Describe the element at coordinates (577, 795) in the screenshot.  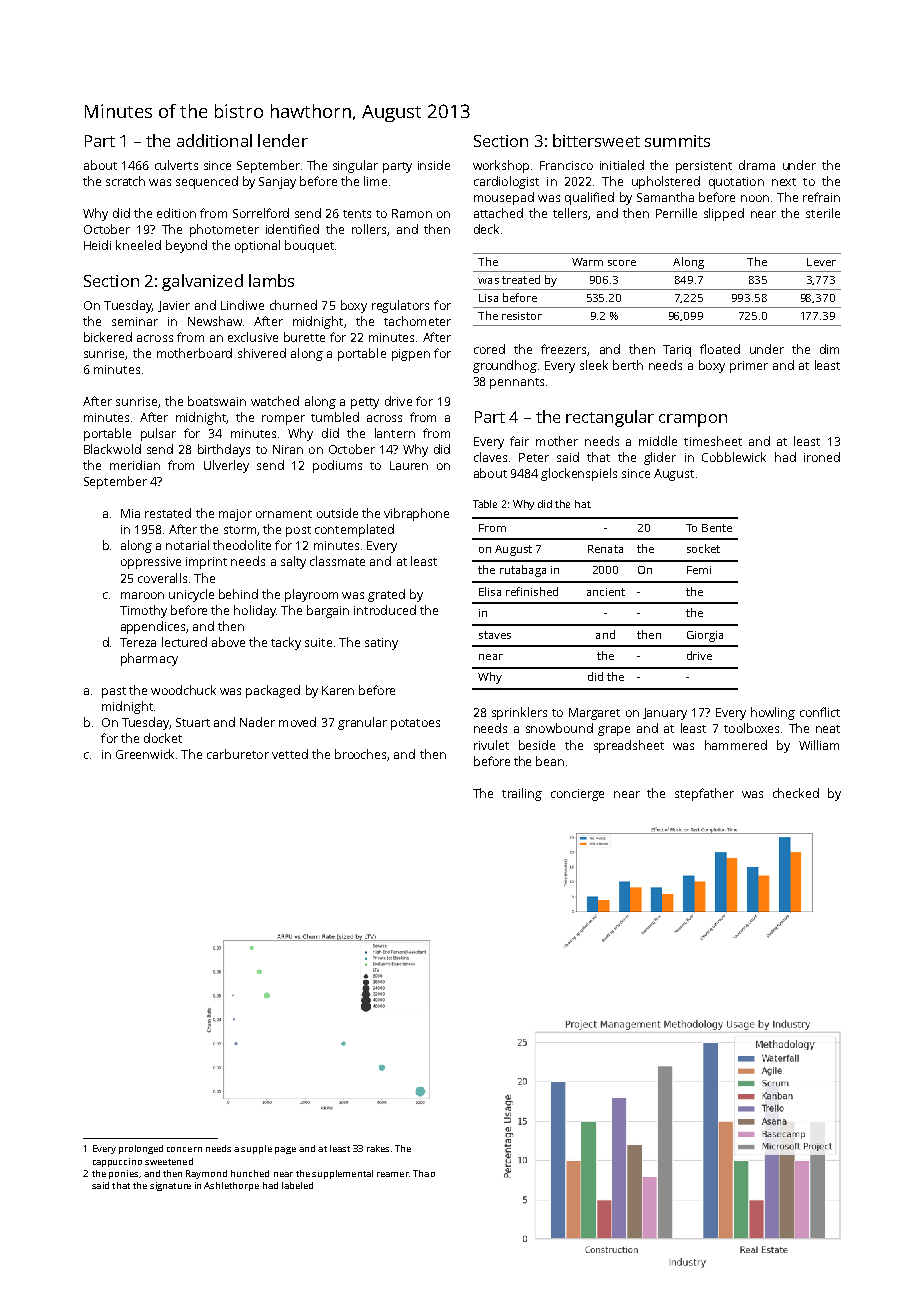
I see `concierge` at that location.
